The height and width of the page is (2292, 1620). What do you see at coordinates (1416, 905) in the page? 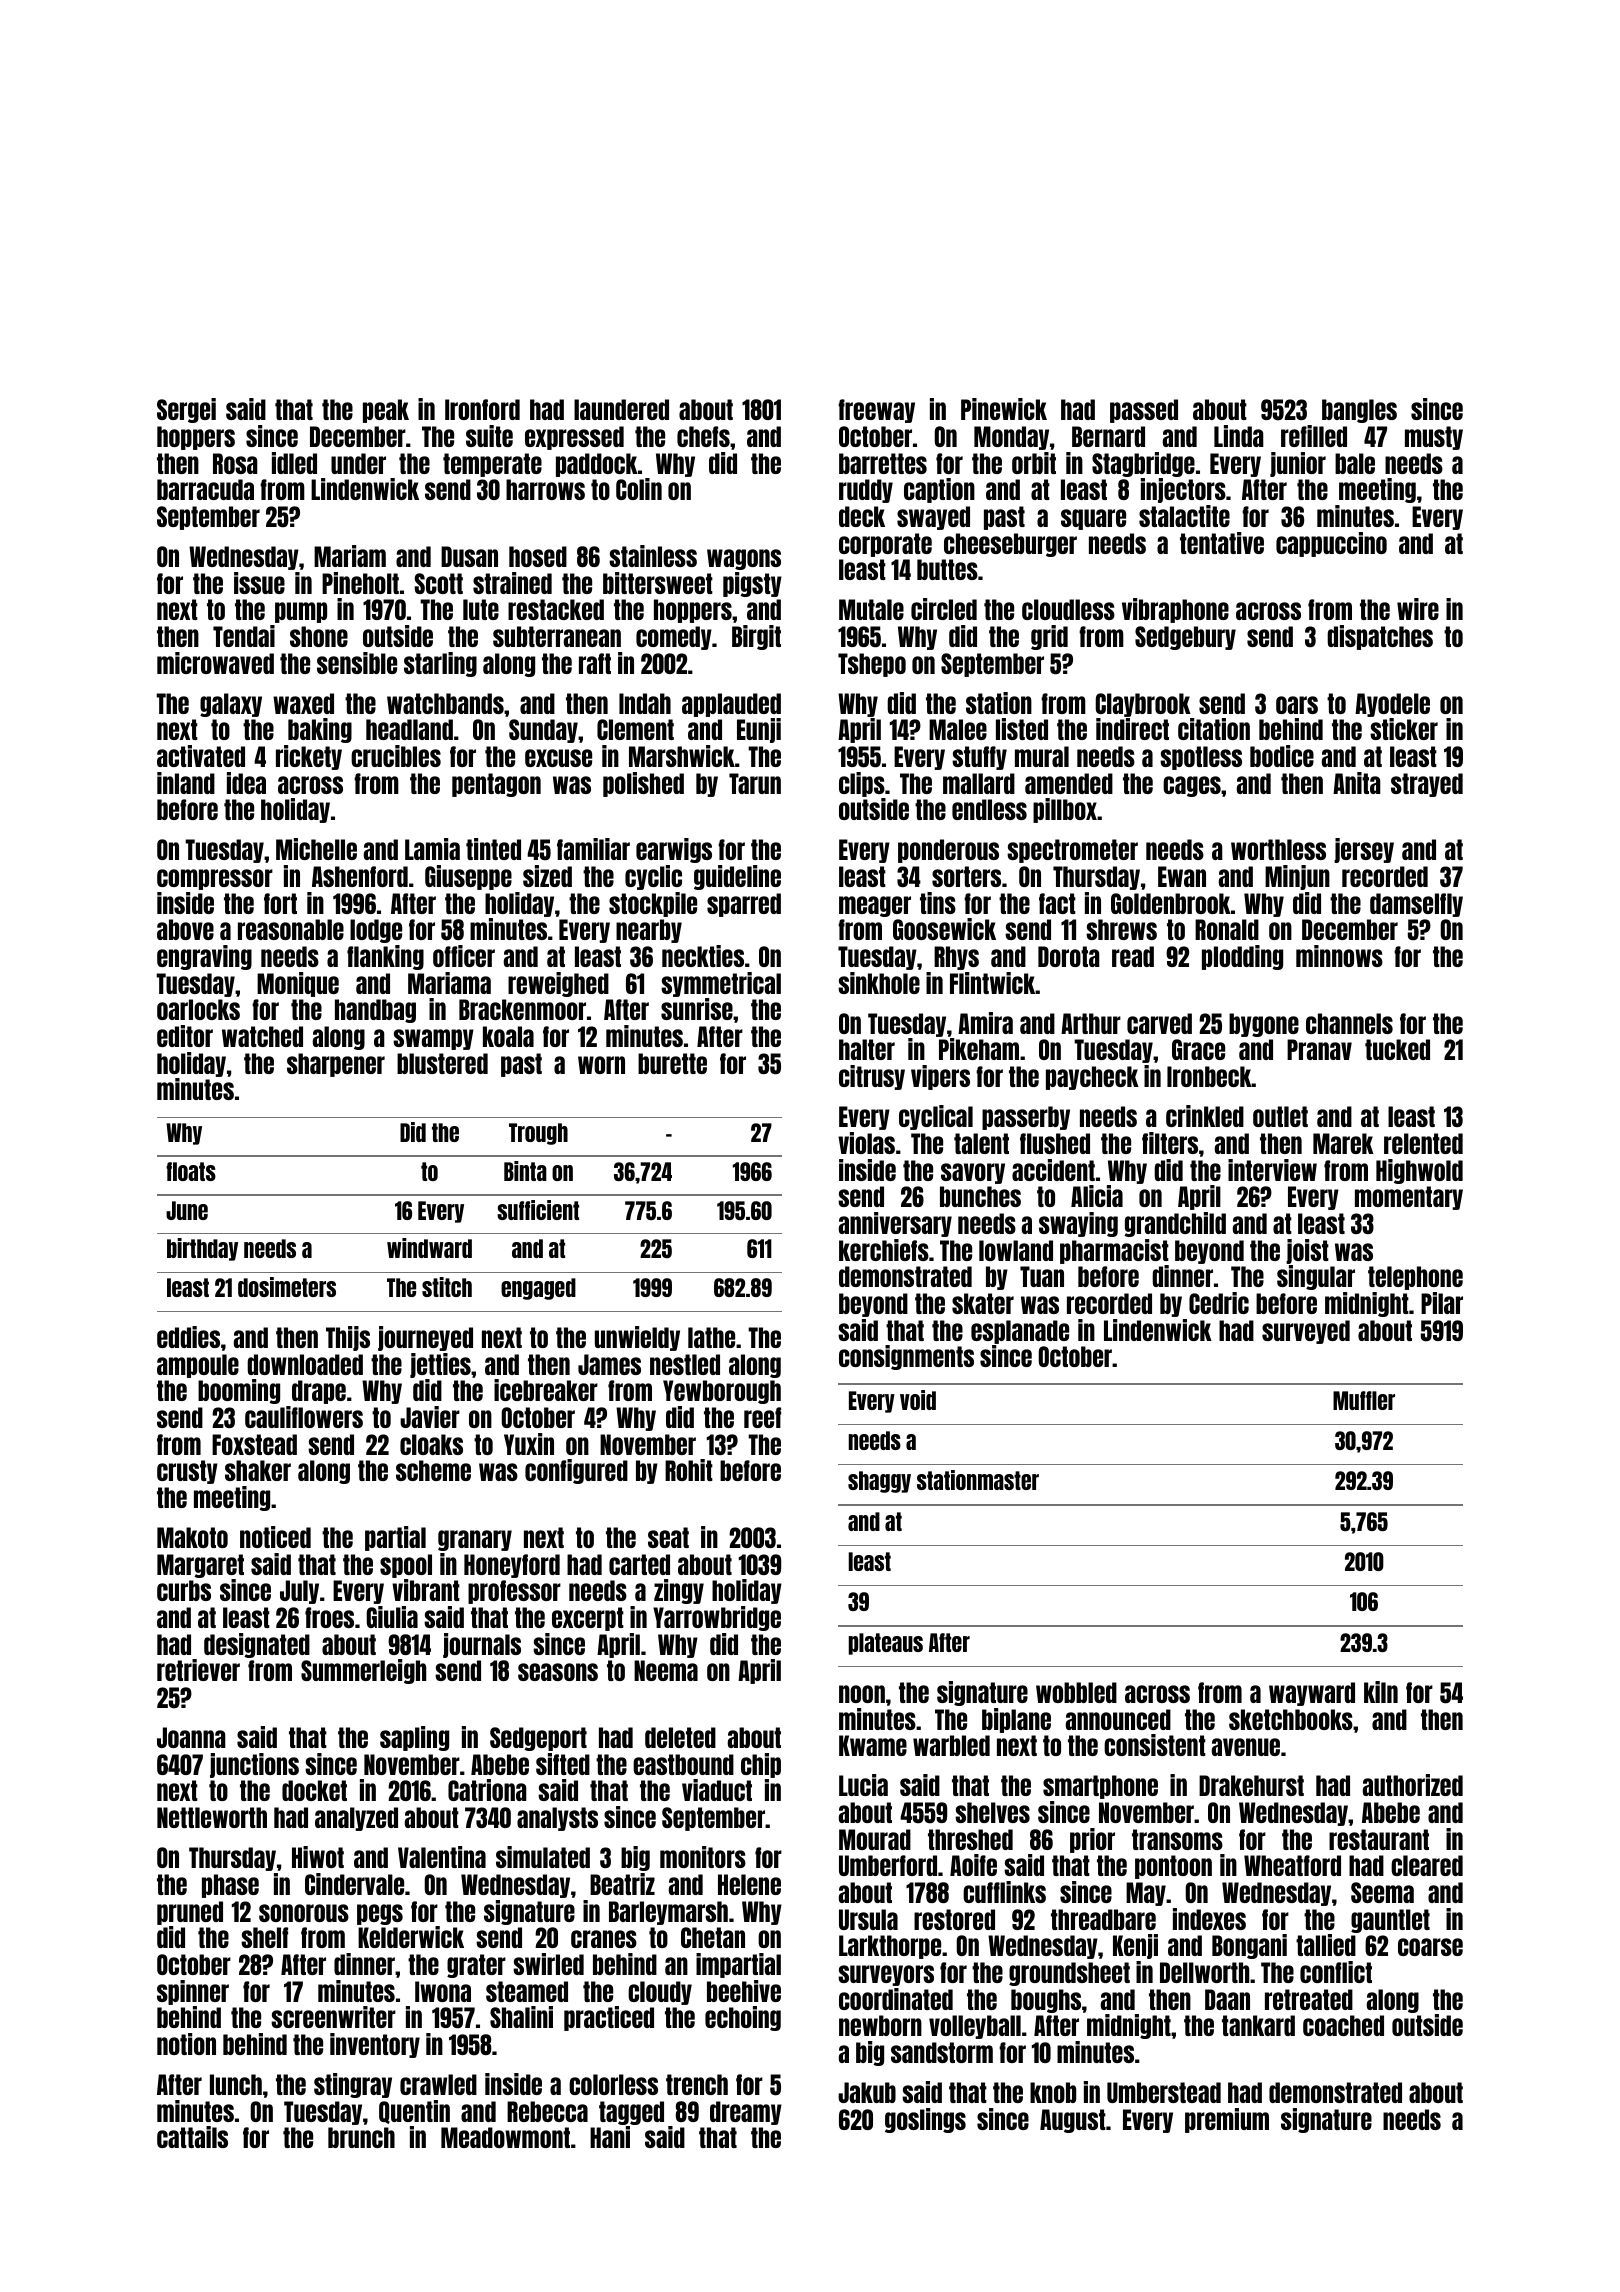
I see `damselfly` at bounding box center [1416, 905].
